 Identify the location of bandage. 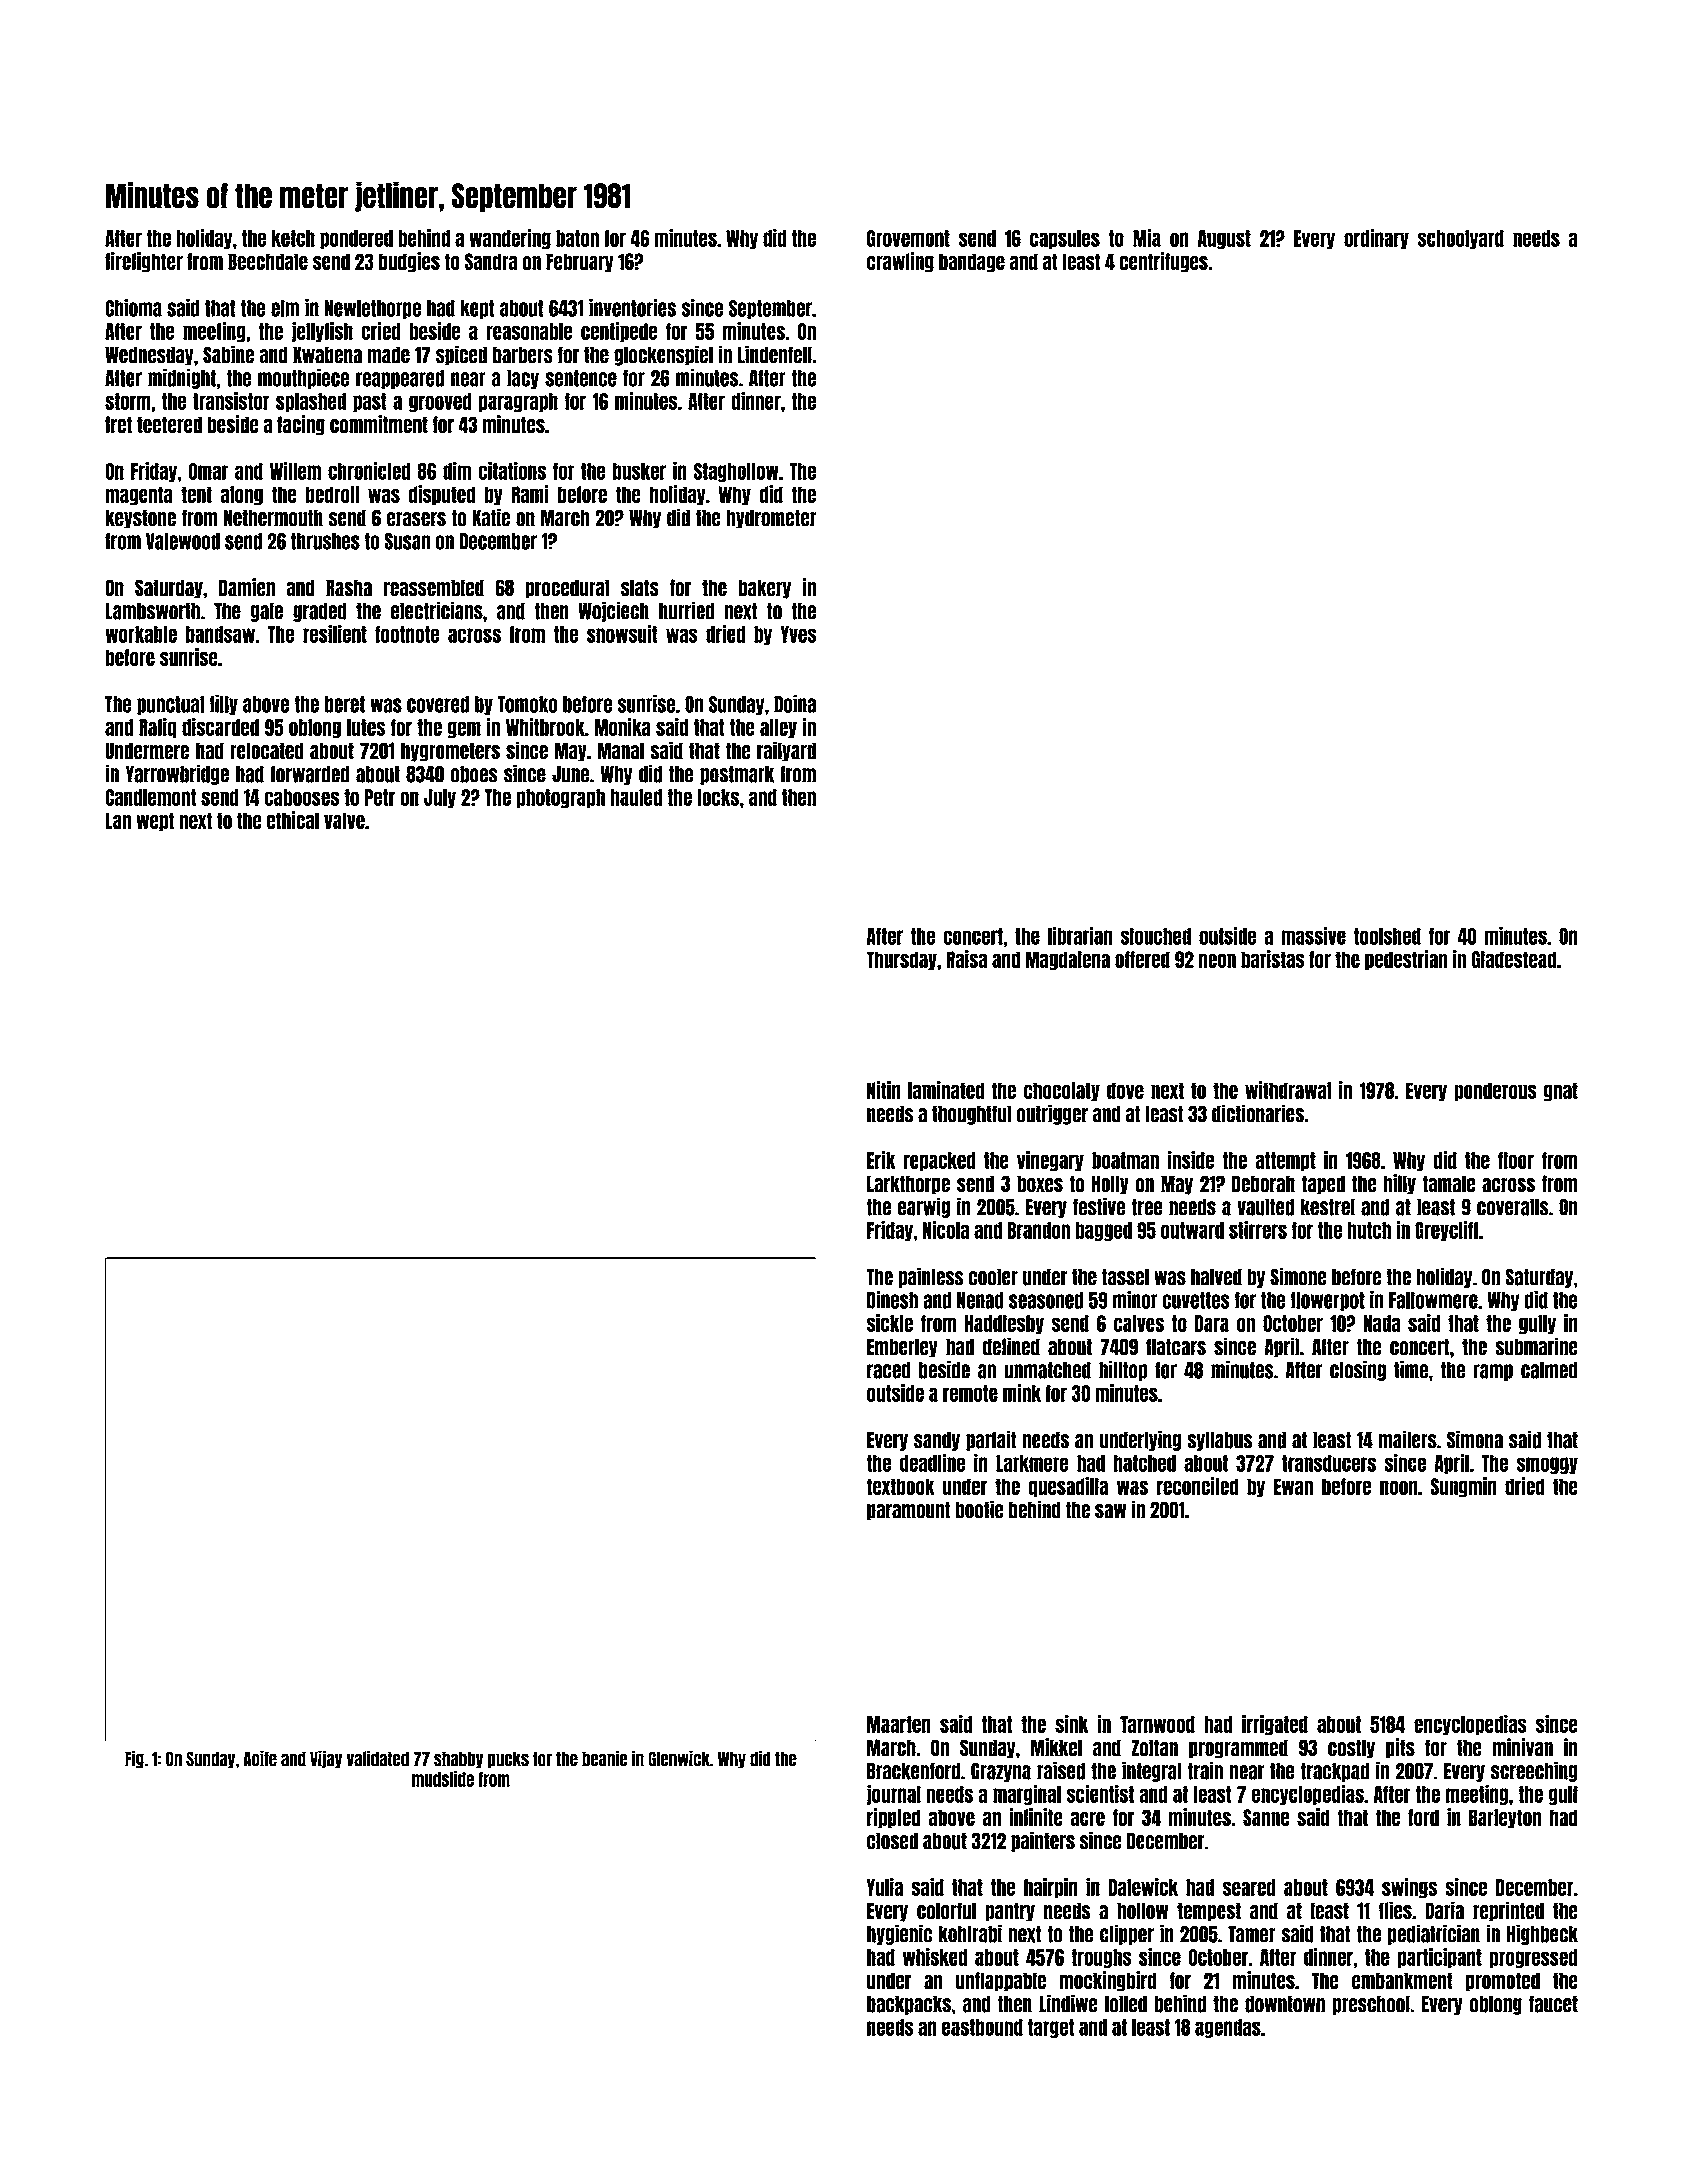
(972, 263).
